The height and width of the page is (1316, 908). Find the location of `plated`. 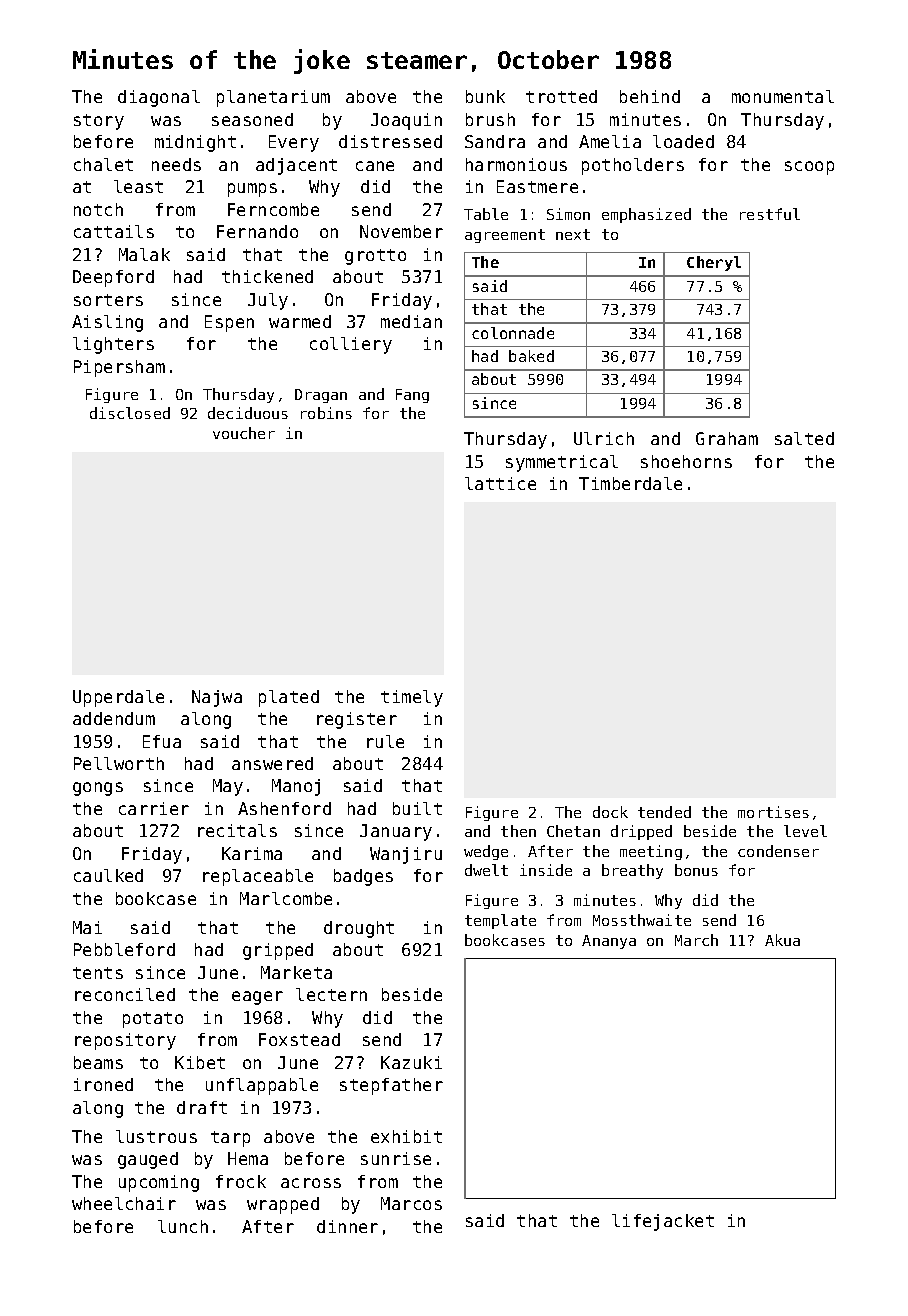

plated is located at coordinates (289, 698).
